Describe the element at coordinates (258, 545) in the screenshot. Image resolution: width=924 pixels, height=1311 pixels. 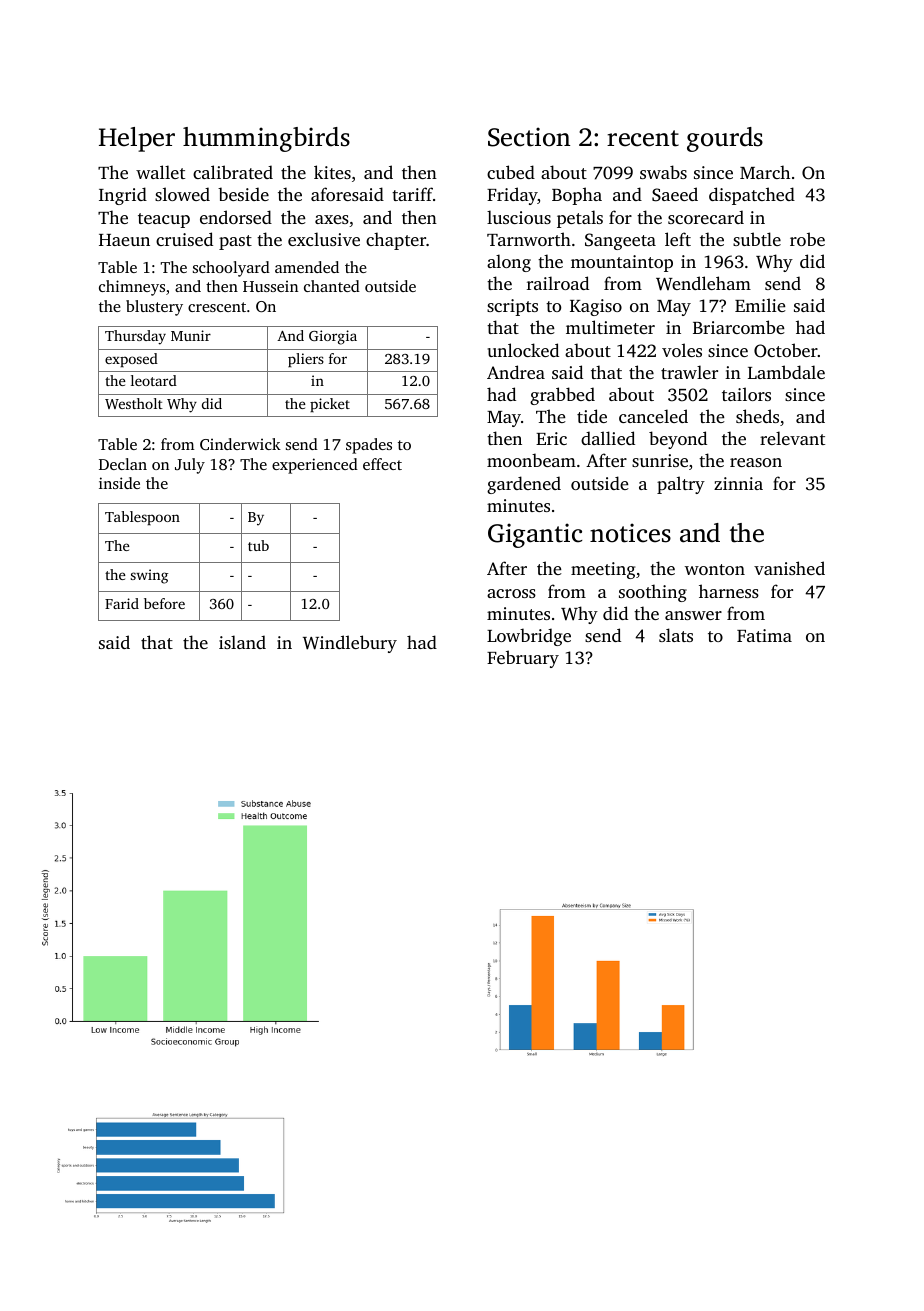
I see `tub` at that location.
